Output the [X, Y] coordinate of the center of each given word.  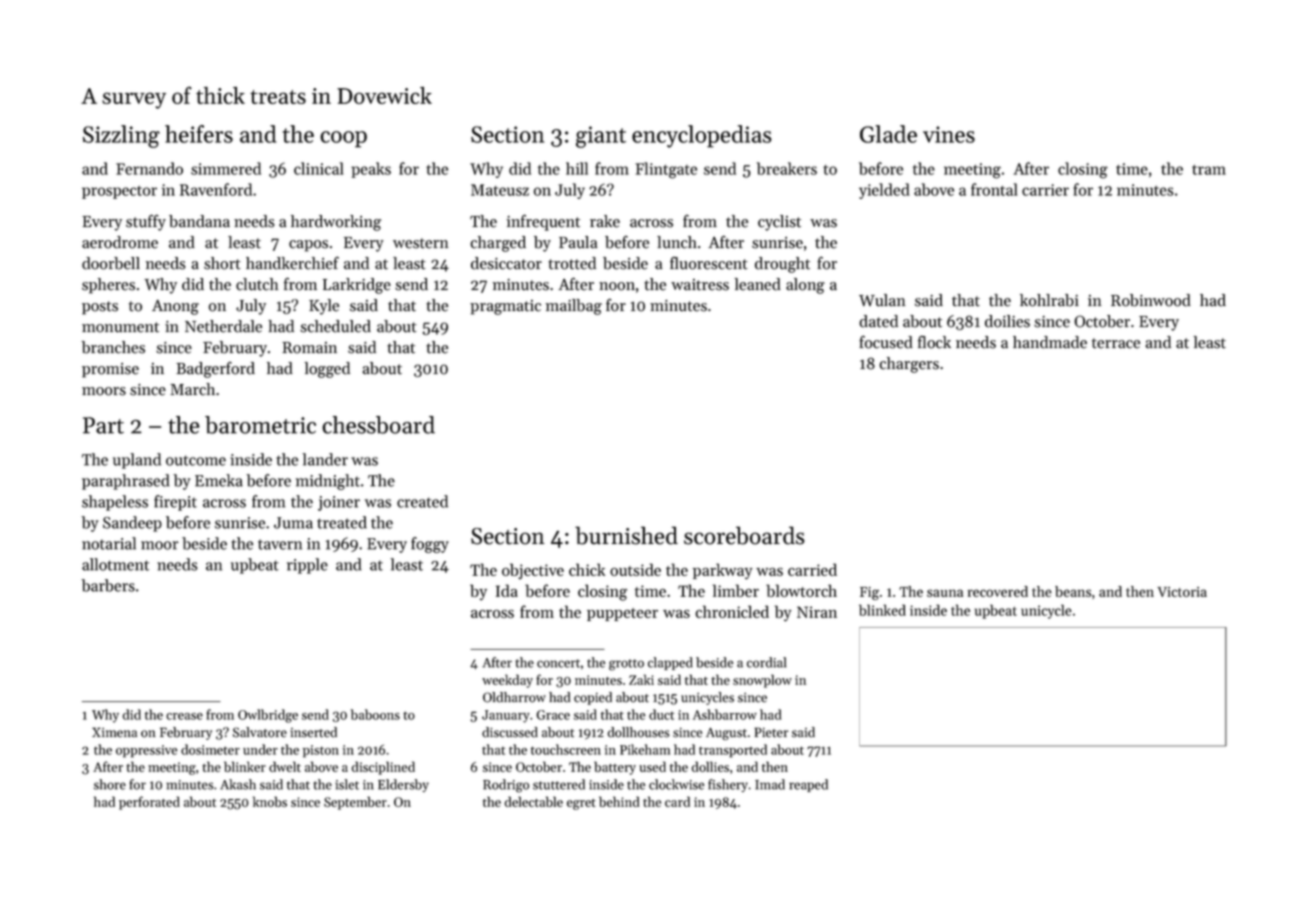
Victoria [1182, 592]
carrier [1045, 190]
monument [120, 327]
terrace [1116, 343]
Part [103, 425]
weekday [507, 681]
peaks [371, 170]
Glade [888, 134]
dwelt [285, 766]
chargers [909, 365]
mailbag [574, 307]
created [422, 501]
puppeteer [622, 614]
